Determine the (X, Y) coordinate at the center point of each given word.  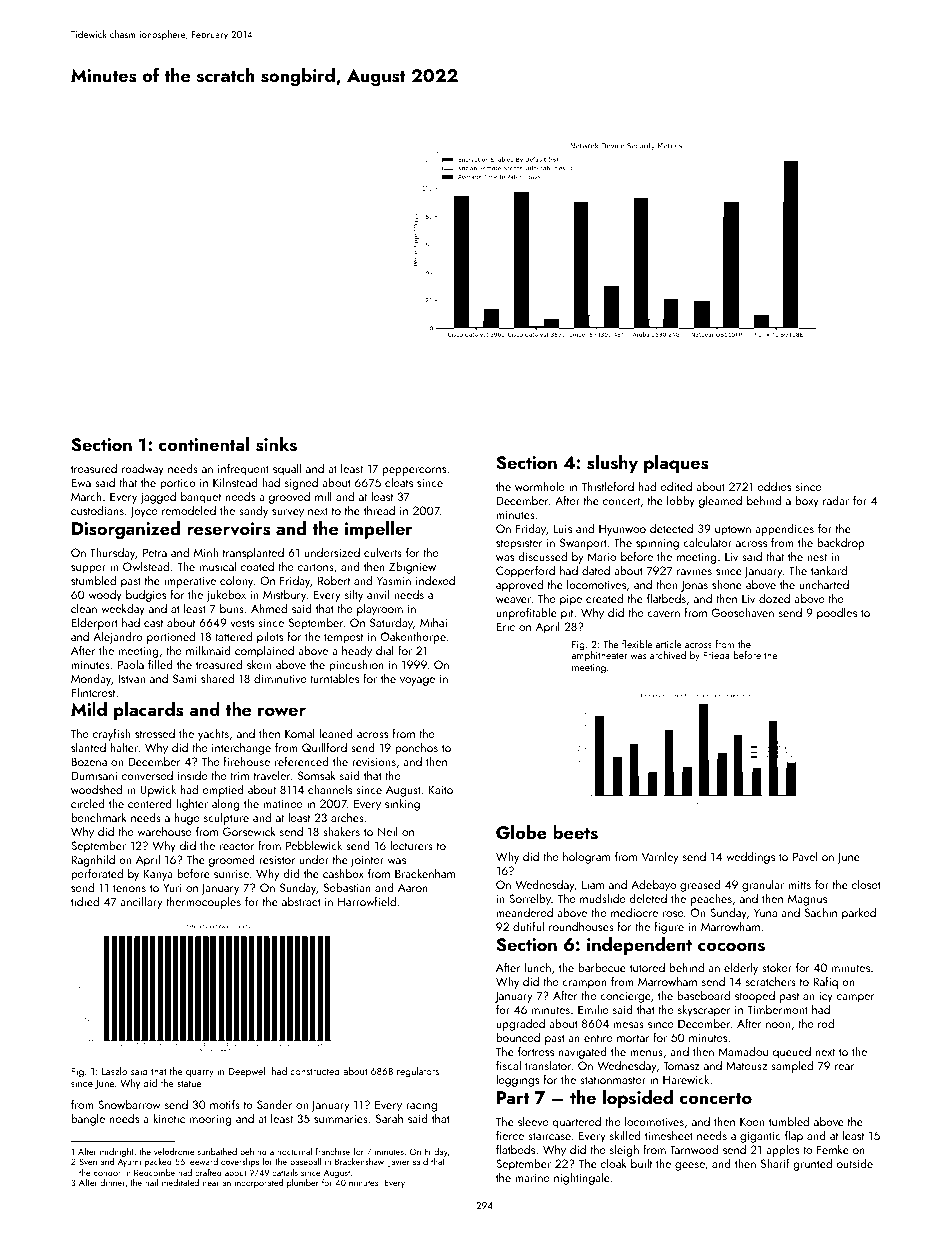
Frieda (716, 655)
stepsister (519, 544)
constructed (315, 1071)
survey (288, 513)
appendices (784, 529)
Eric (505, 626)
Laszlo (114, 1071)
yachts (213, 734)
